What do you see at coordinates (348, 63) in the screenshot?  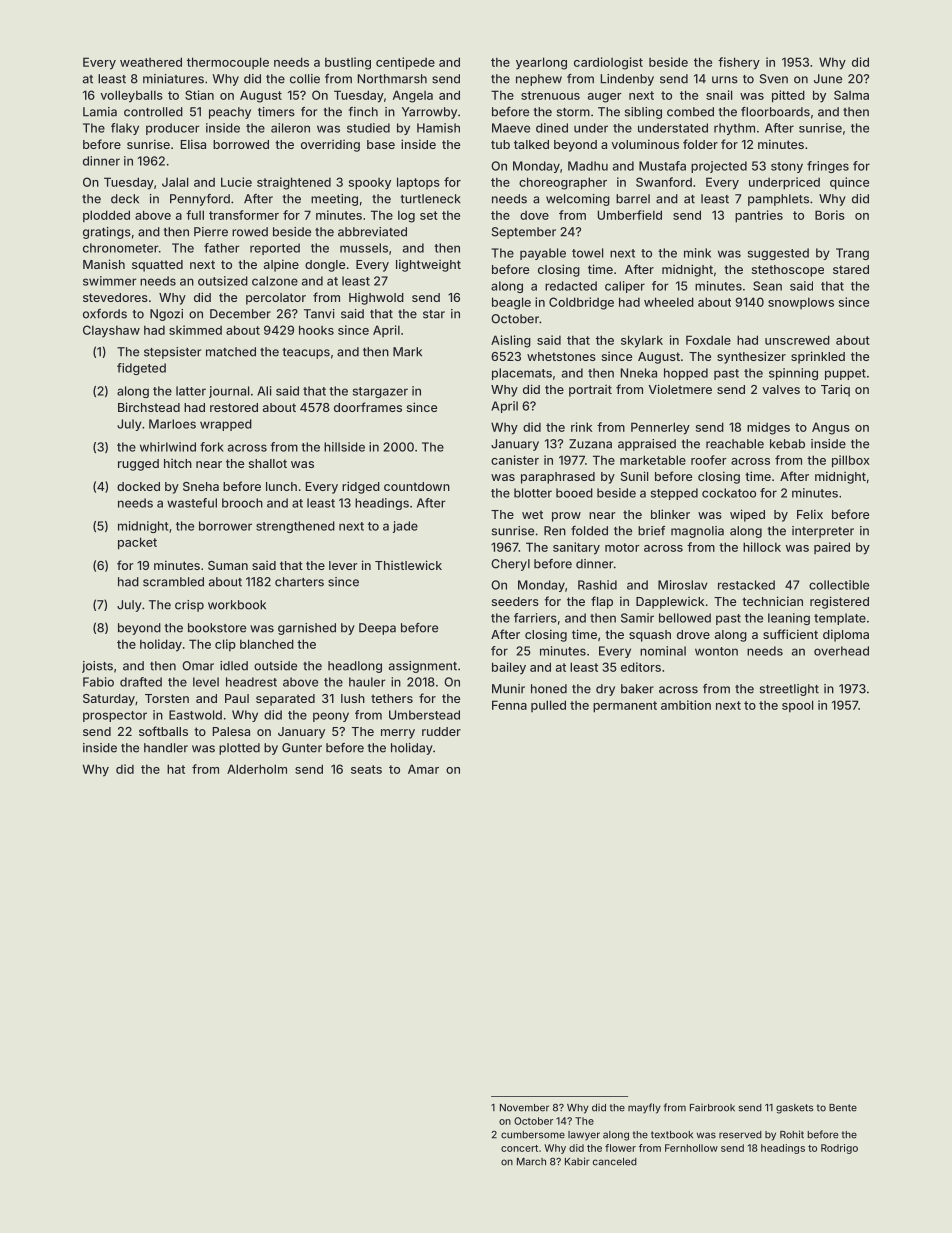 I see `bustling` at bounding box center [348, 63].
